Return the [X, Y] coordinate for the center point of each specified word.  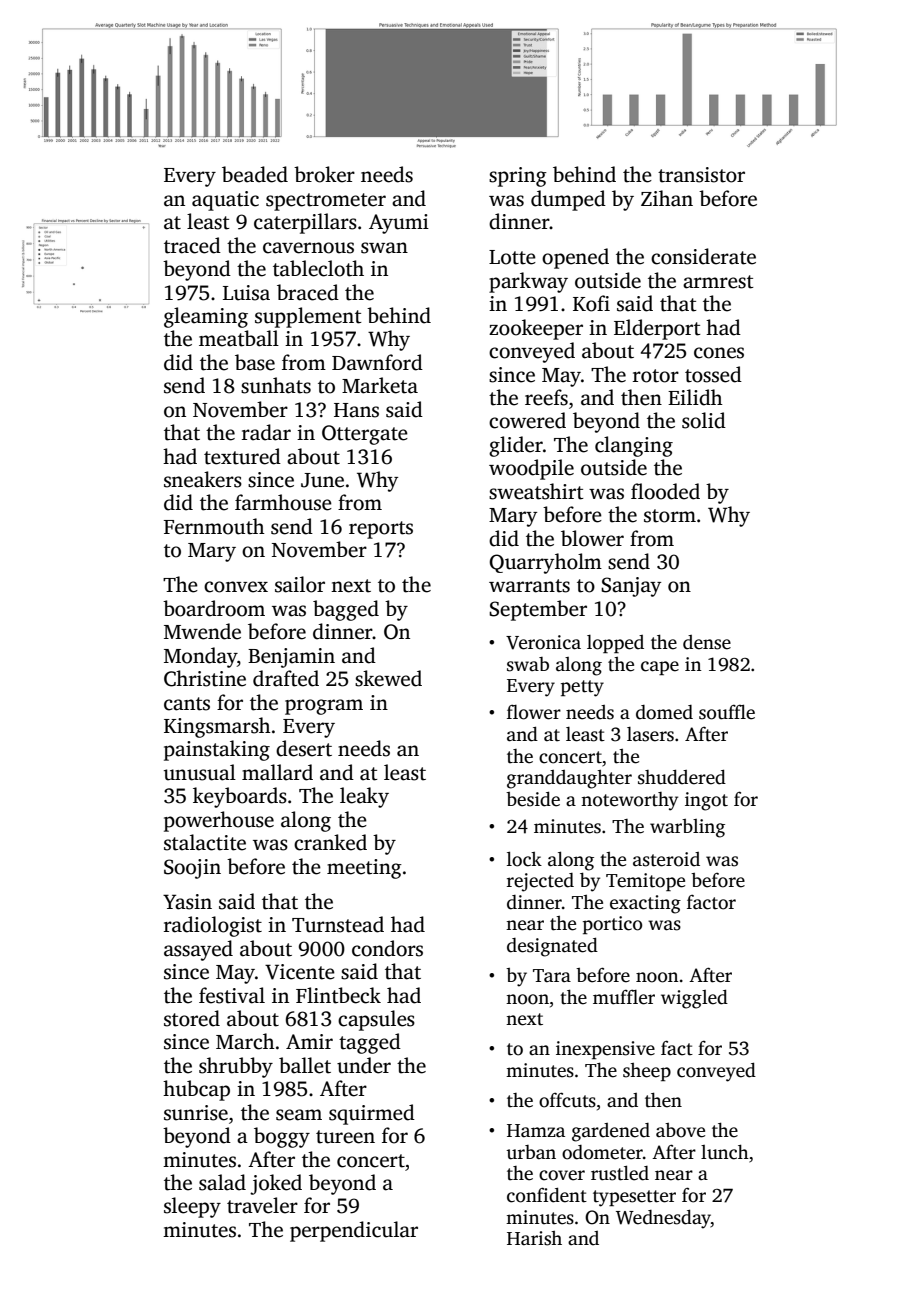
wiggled [694, 999]
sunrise [196, 1113]
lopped [615, 644]
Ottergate [365, 435]
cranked [330, 842]
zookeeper [536, 329]
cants [187, 704]
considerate [703, 256]
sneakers [203, 479]
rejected [540, 882]
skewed [388, 678]
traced [192, 245]
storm [670, 516]
